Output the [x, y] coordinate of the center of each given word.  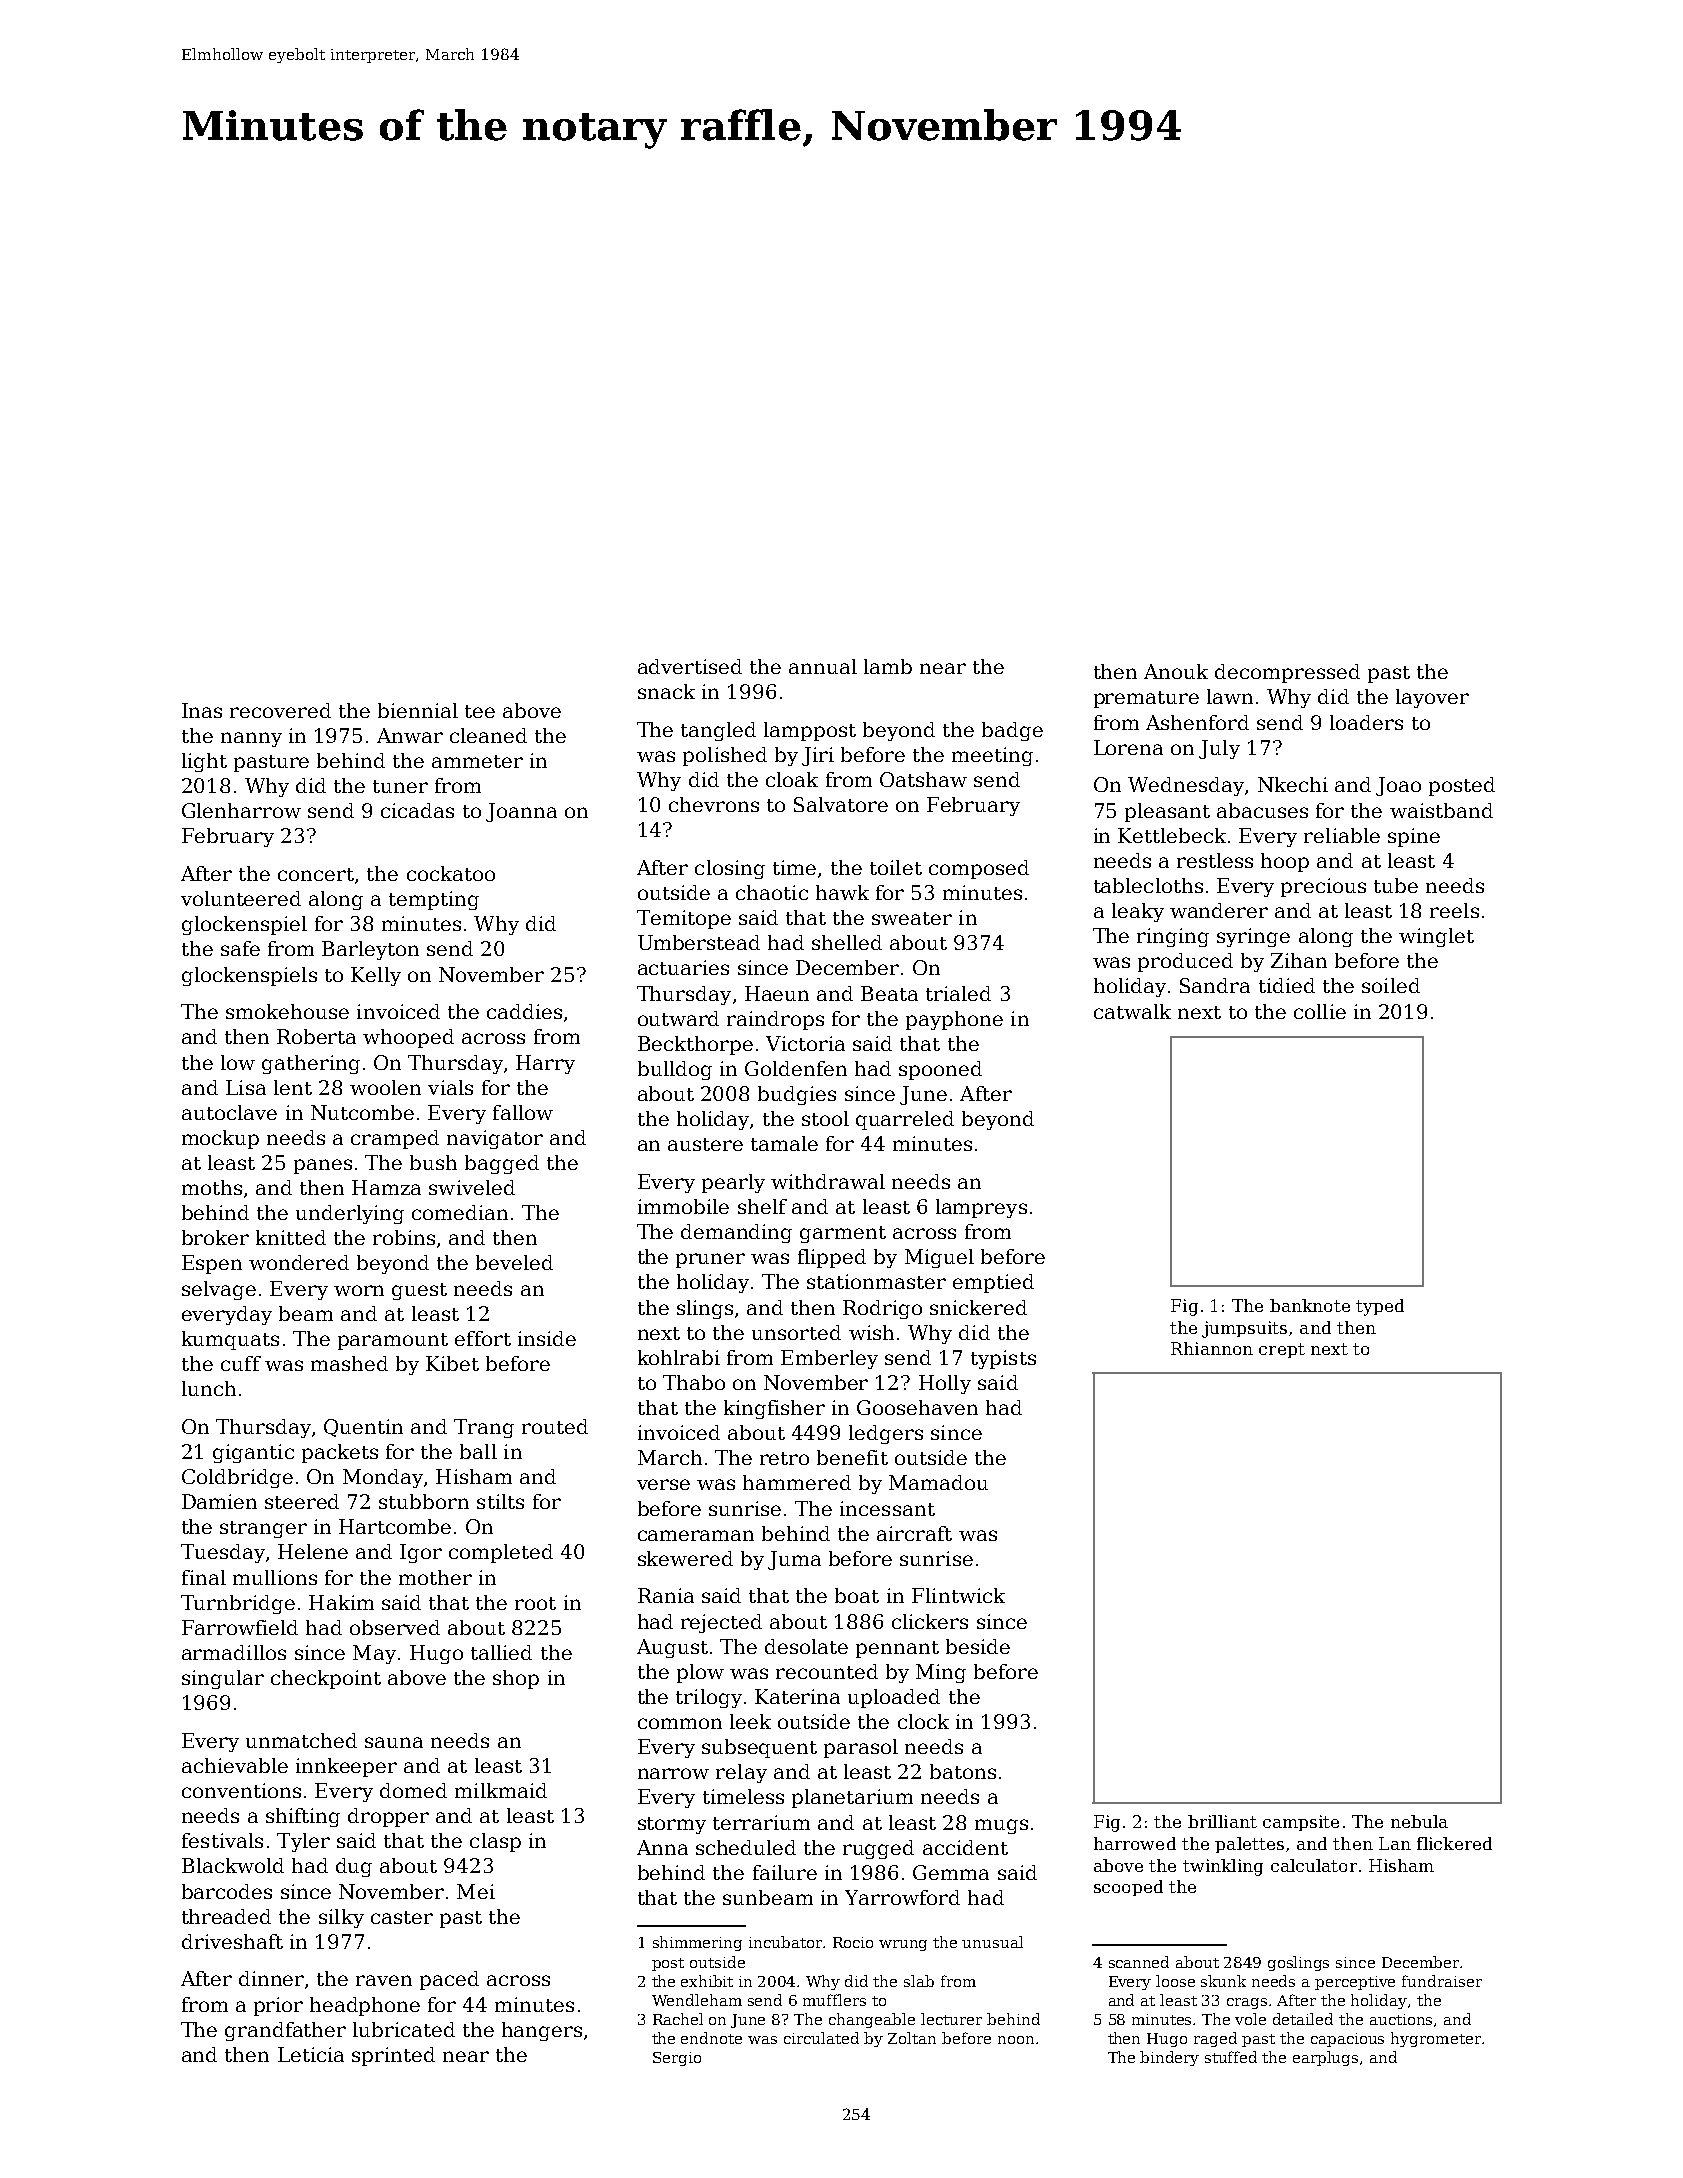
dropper [388, 1817]
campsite [1301, 1823]
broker [215, 1237]
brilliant [1222, 1821]
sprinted [393, 2056]
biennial [418, 710]
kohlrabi [679, 1357]
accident [965, 1847]
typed [1380, 1307]
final [204, 1577]
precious [1323, 887]
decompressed [1287, 673]
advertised [690, 666]
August [672, 1648]
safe [240, 948]
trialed [958, 993]
